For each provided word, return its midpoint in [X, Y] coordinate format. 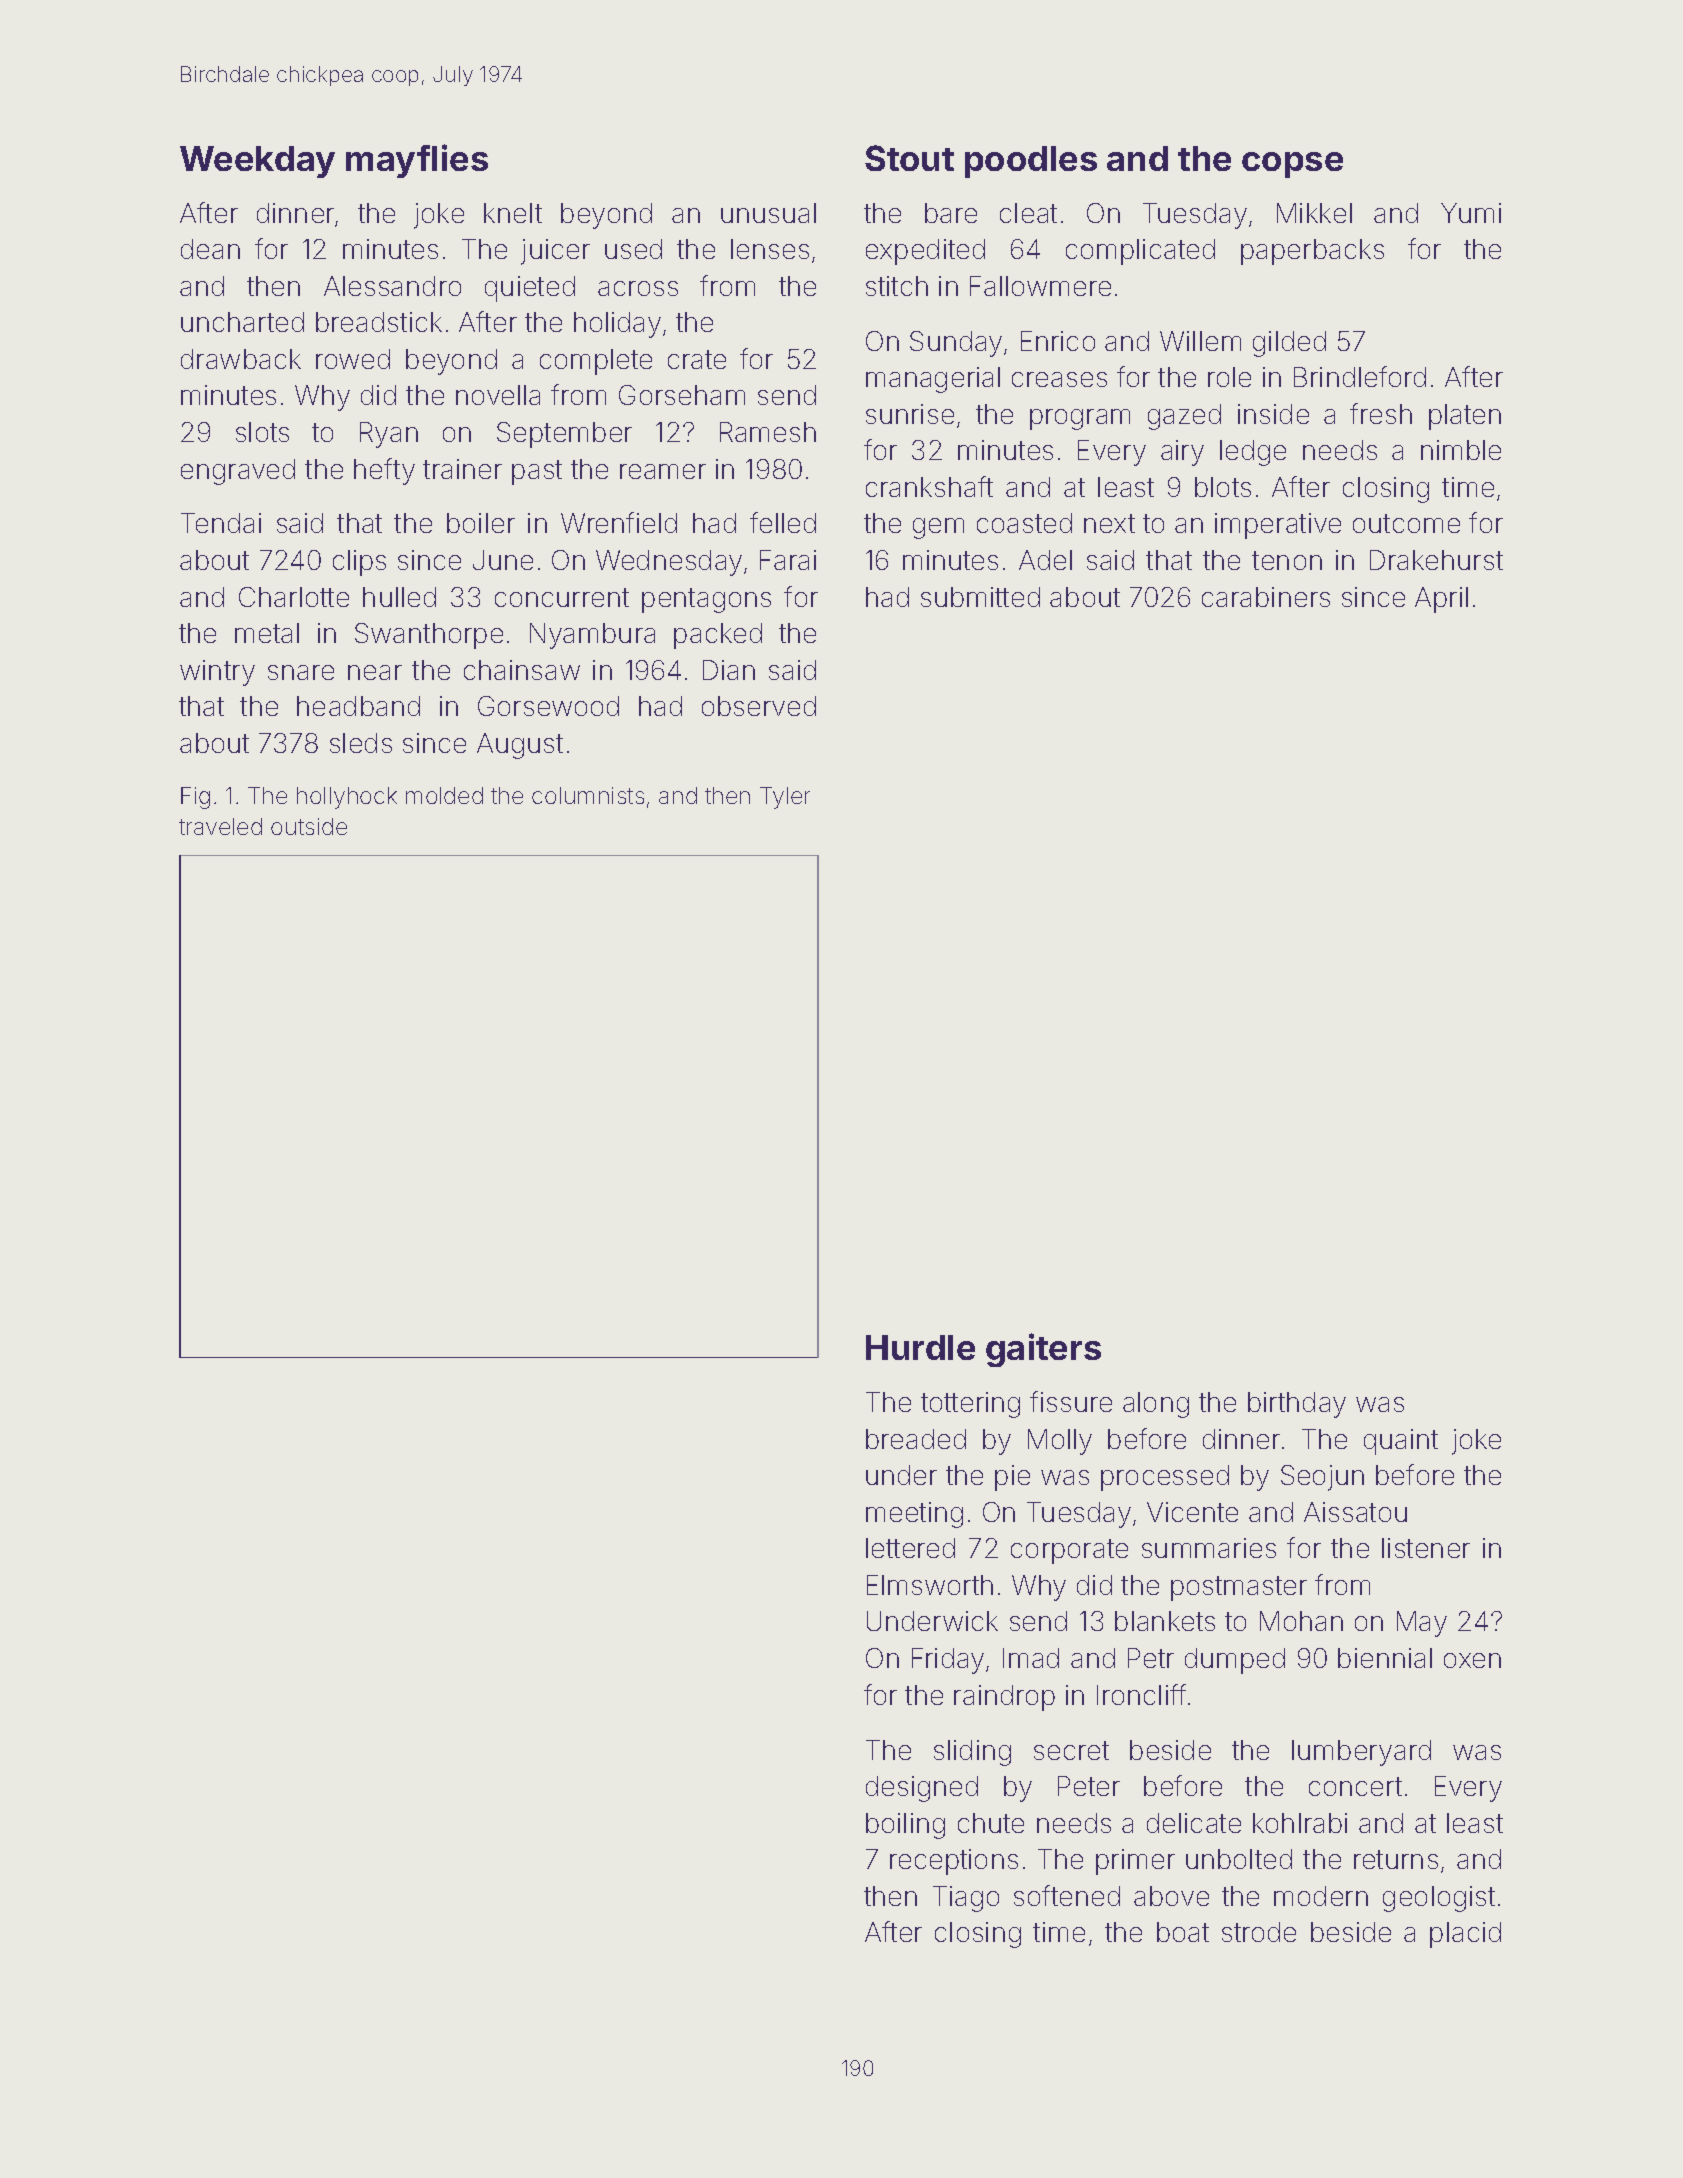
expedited [925, 252]
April [1441, 600]
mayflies [417, 161]
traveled [220, 826]
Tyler [785, 798]
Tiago [966, 1899]
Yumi [1471, 213]
